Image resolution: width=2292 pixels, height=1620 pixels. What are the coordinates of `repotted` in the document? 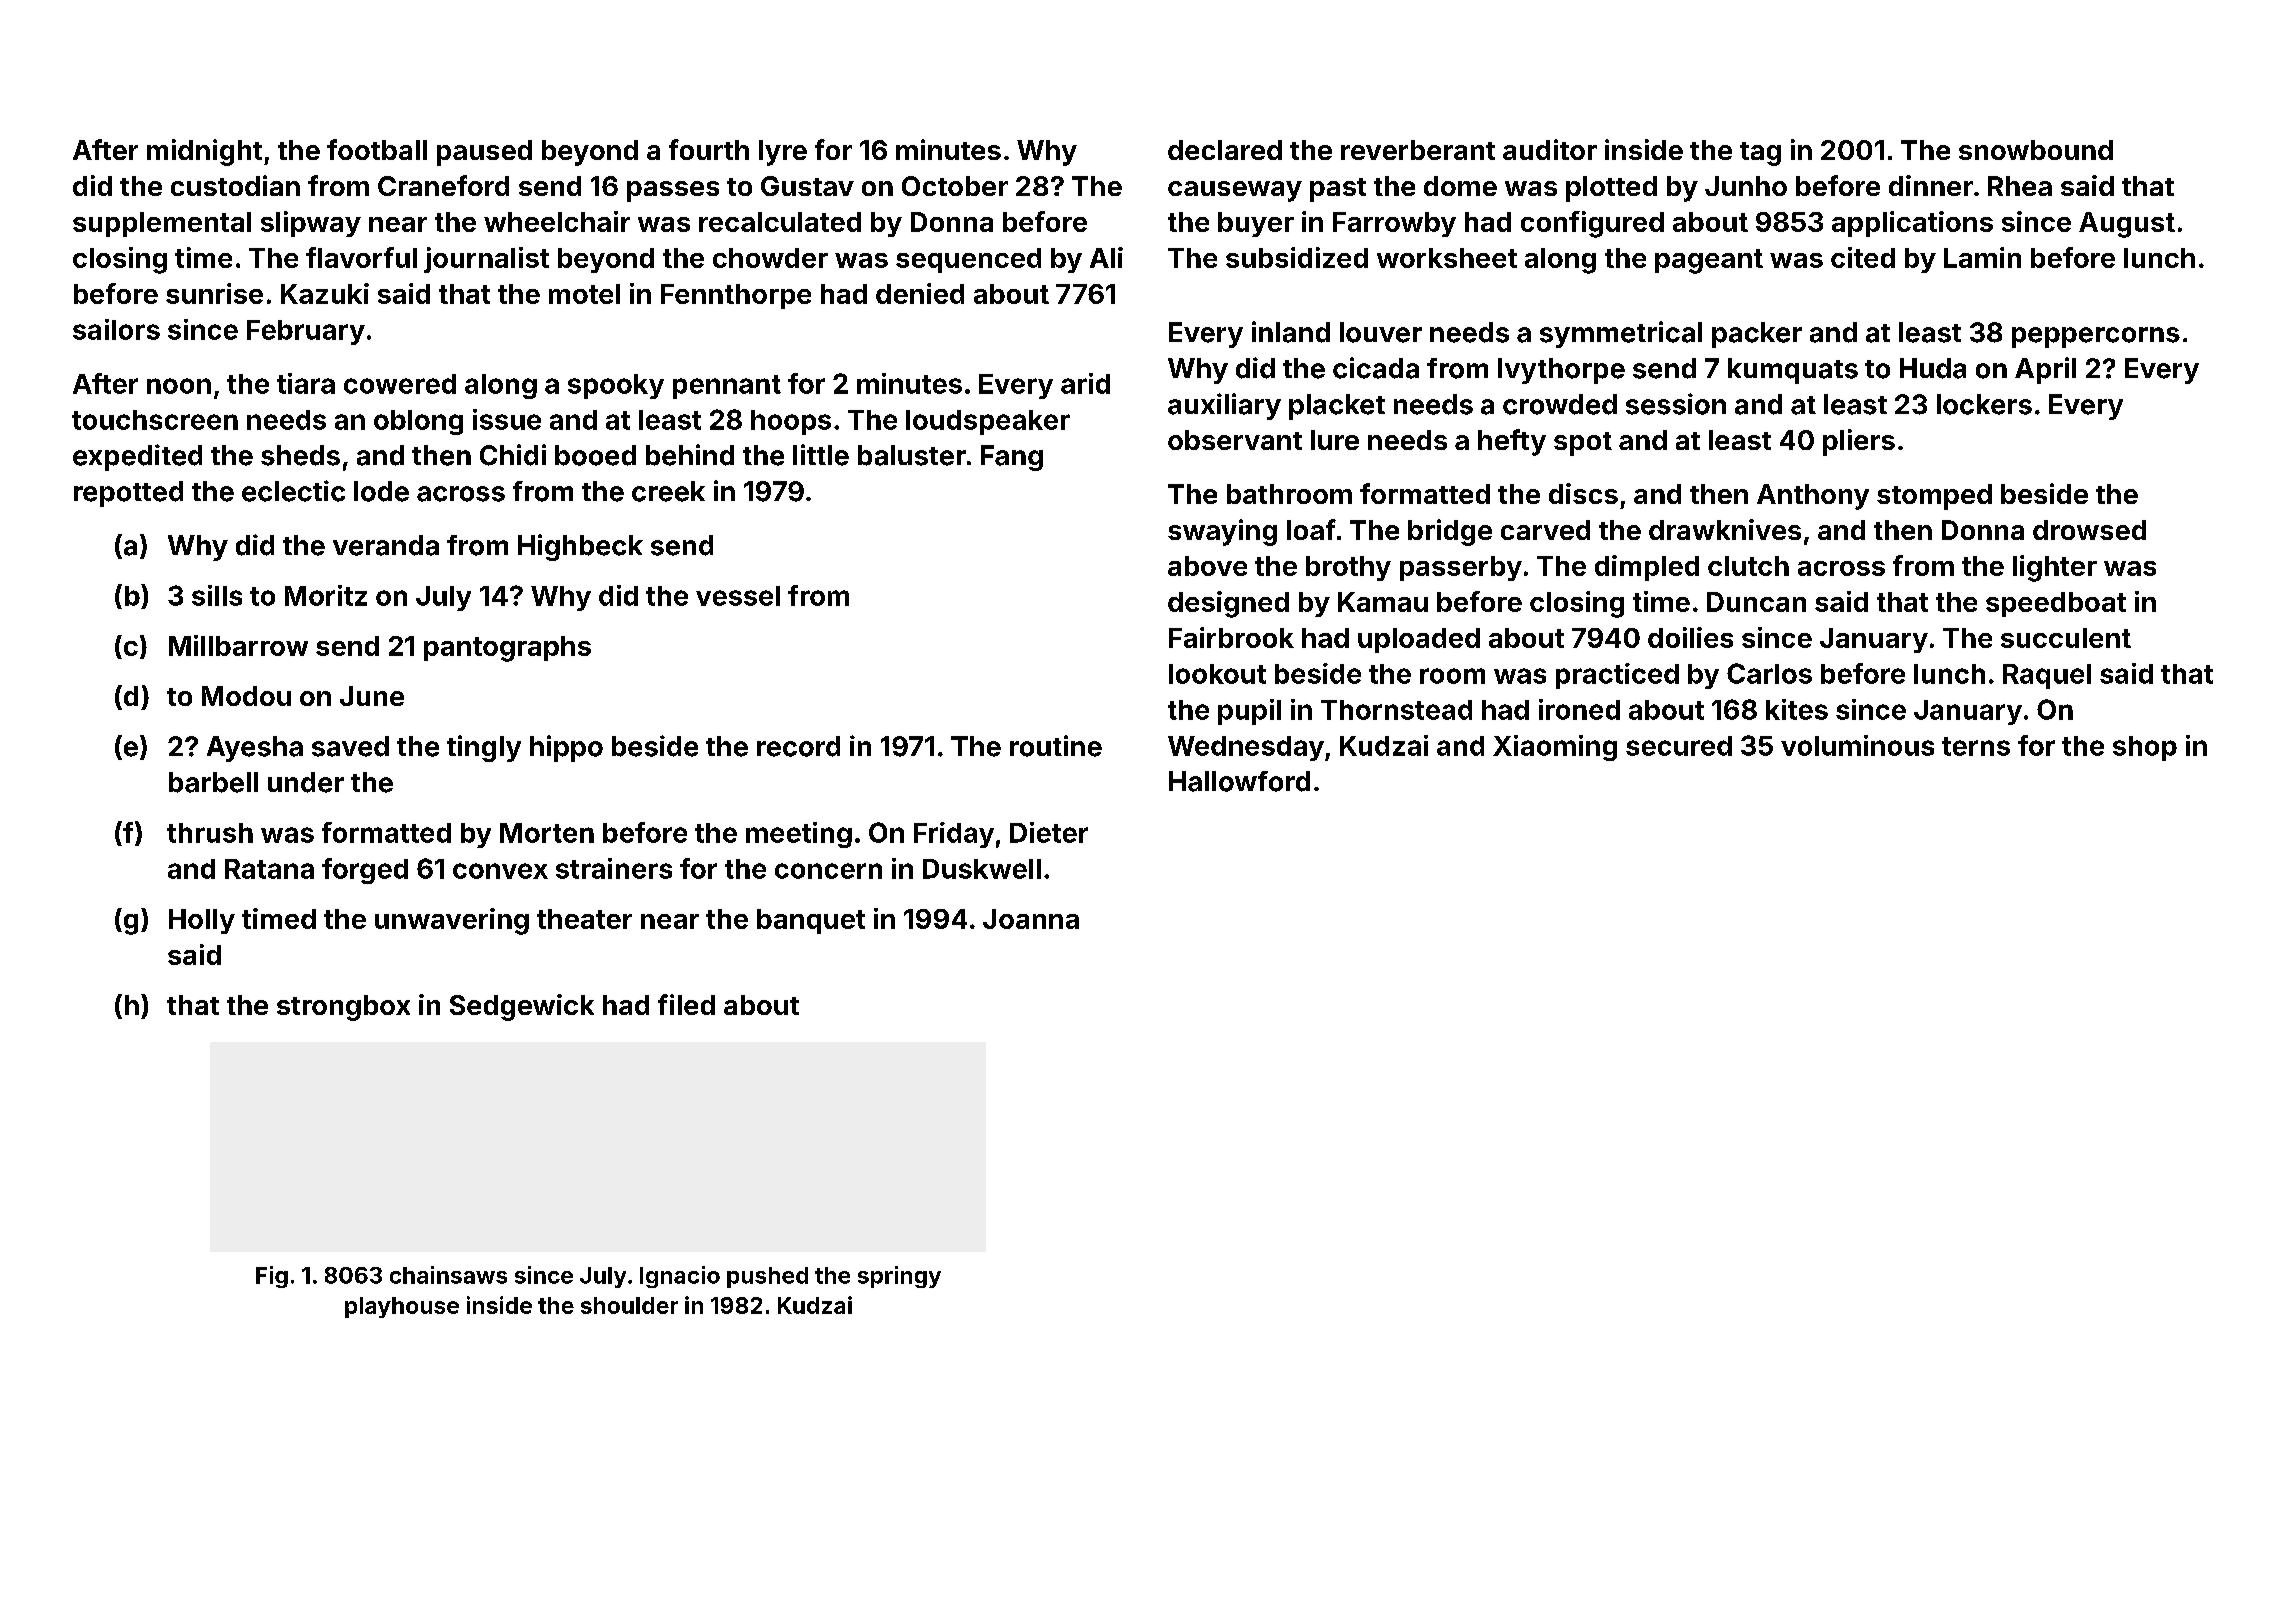 It's located at (128, 494).
